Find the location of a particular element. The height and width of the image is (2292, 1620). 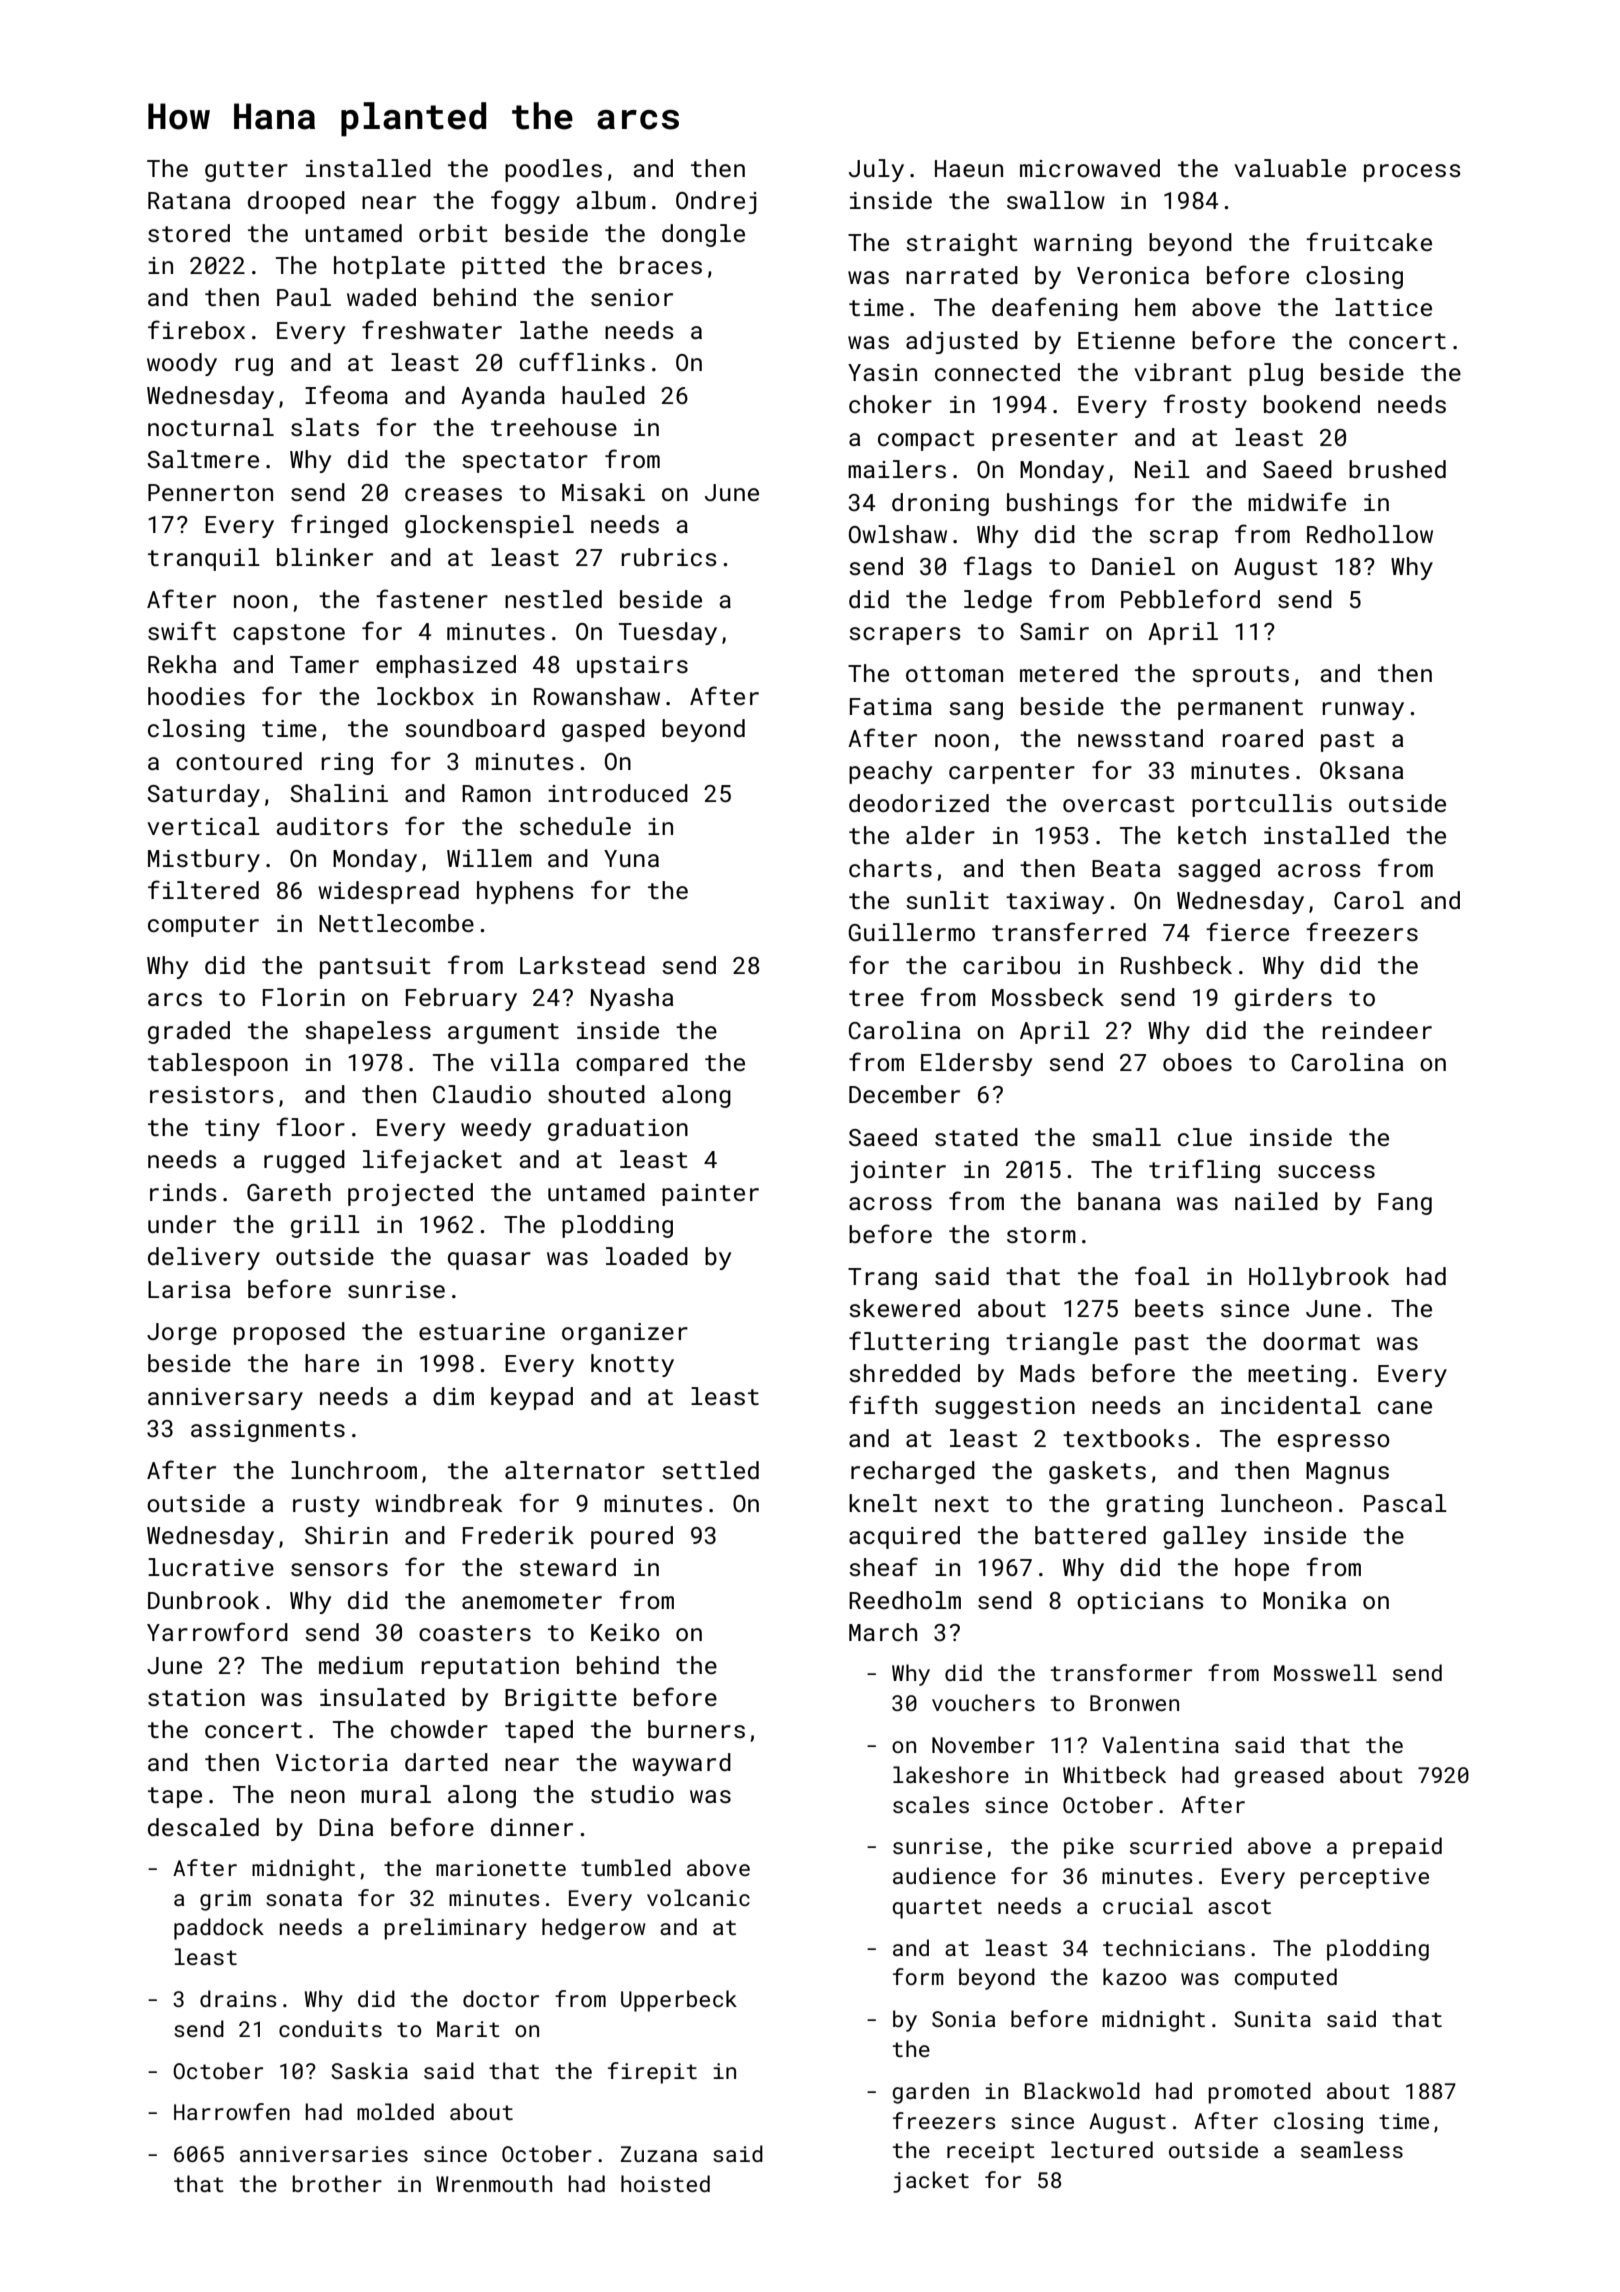

Blackwold is located at coordinates (1082, 2090).
